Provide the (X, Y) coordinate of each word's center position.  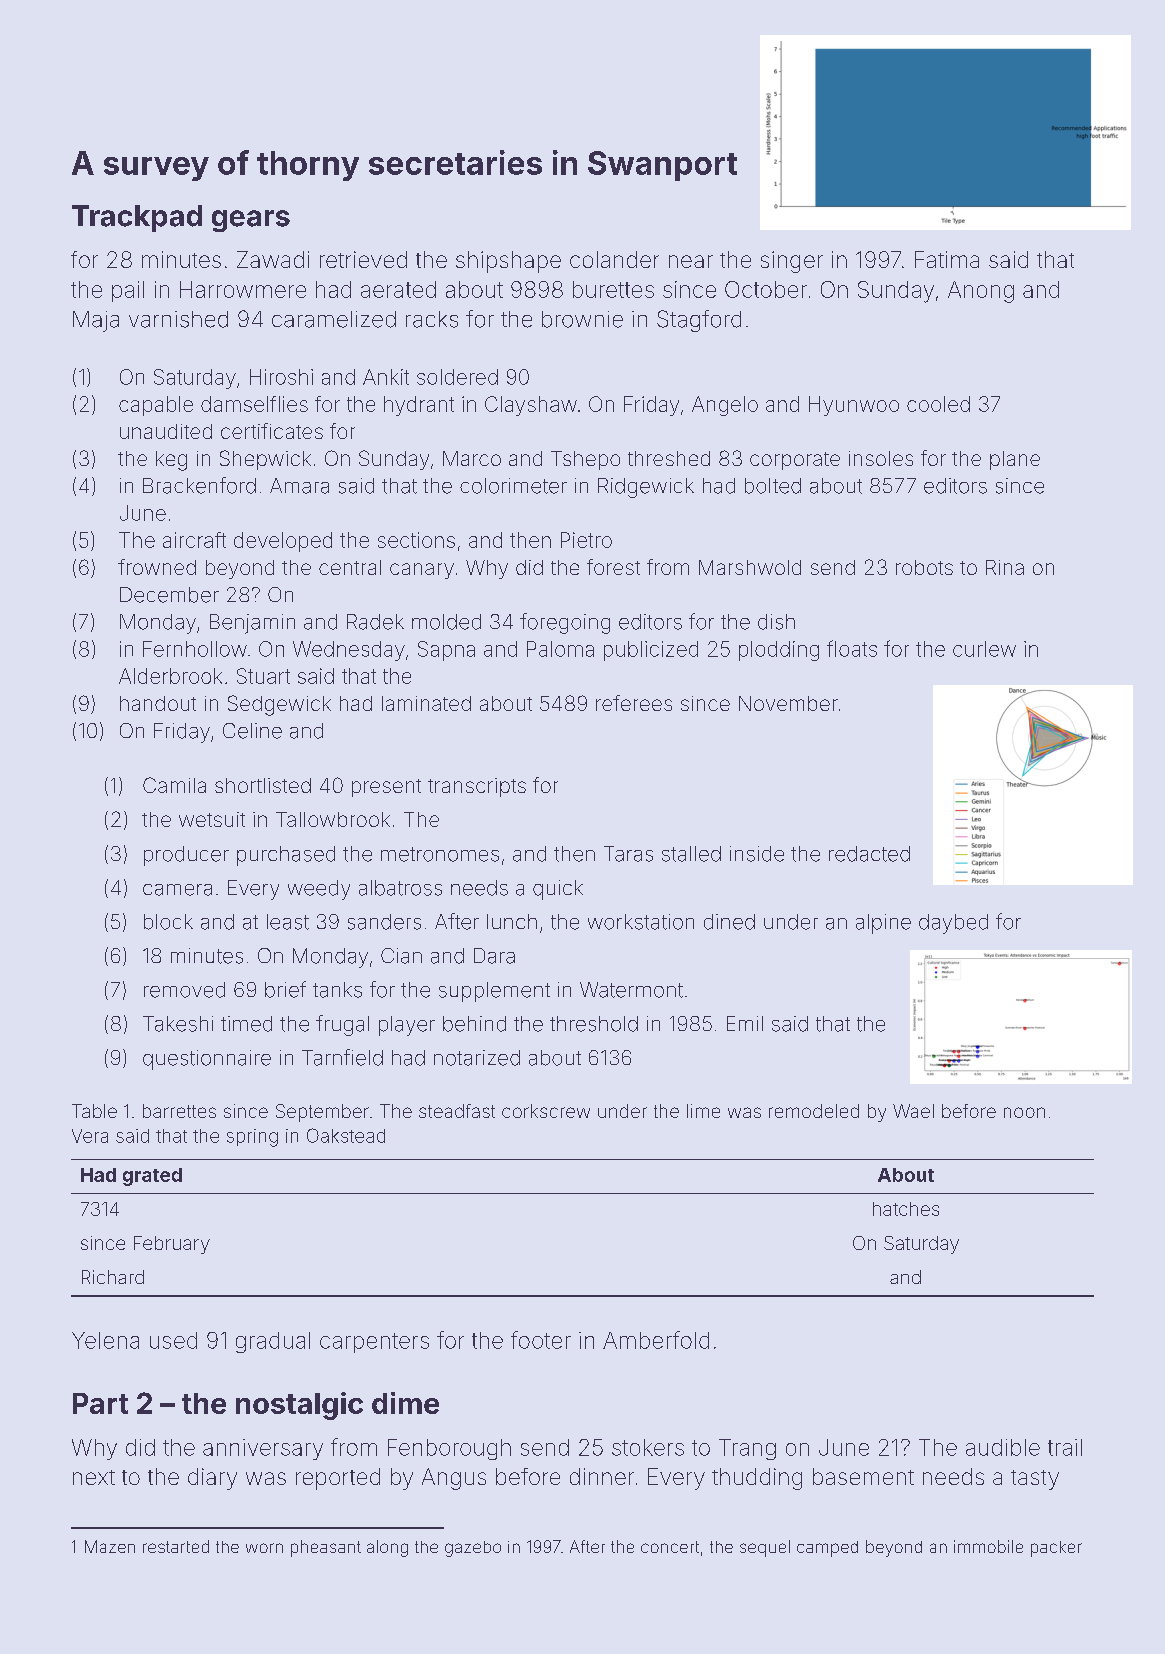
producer (186, 856)
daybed (953, 924)
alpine (883, 924)
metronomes (440, 854)
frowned (157, 567)
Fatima (947, 259)
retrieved (363, 259)
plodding (779, 651)
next (94, 1477)
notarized (477, 1058)
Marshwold (750, 567)
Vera (90, 1136)
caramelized (334, 319)
